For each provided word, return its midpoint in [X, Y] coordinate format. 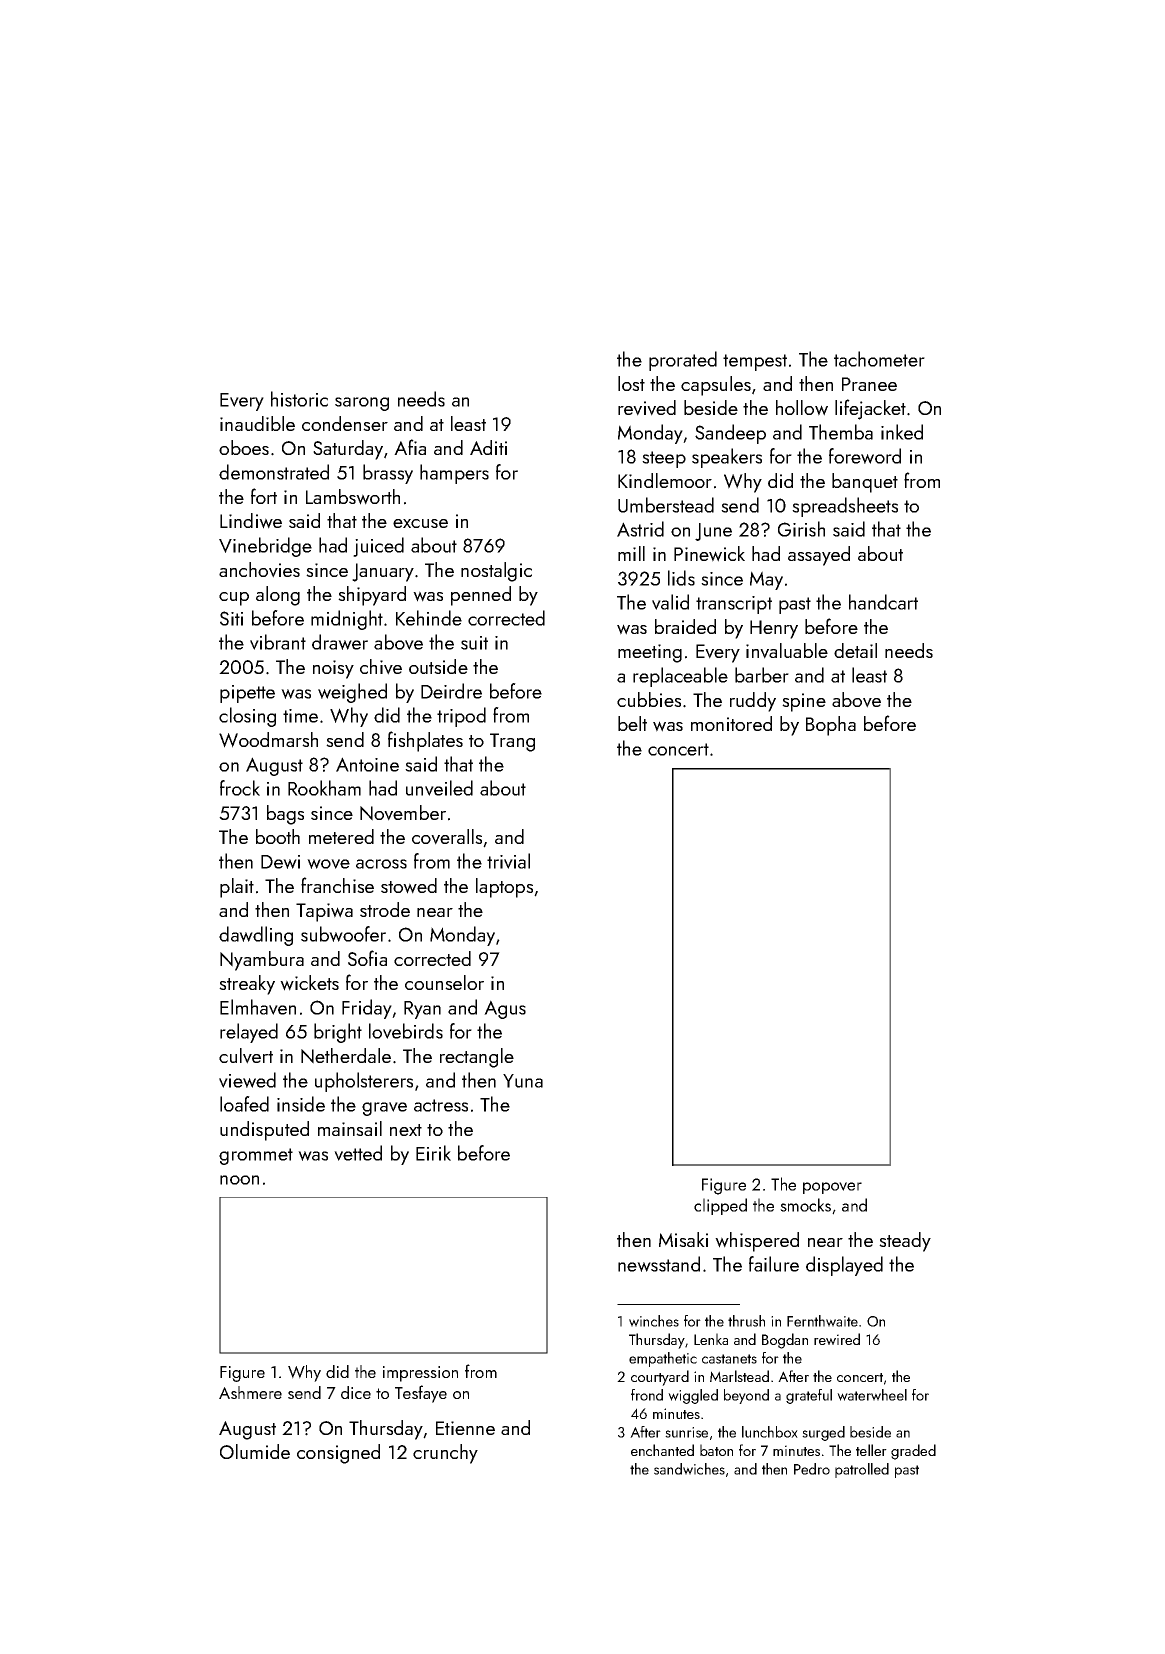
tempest [755, 362]
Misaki [683, 1239]
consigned [338, 1454]
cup [234, 599]
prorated [683, 361]
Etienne [465, 1428]
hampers [454, 474]
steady [905, 1242]
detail [855, 650]
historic [299, 399]
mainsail [350, 1128]
